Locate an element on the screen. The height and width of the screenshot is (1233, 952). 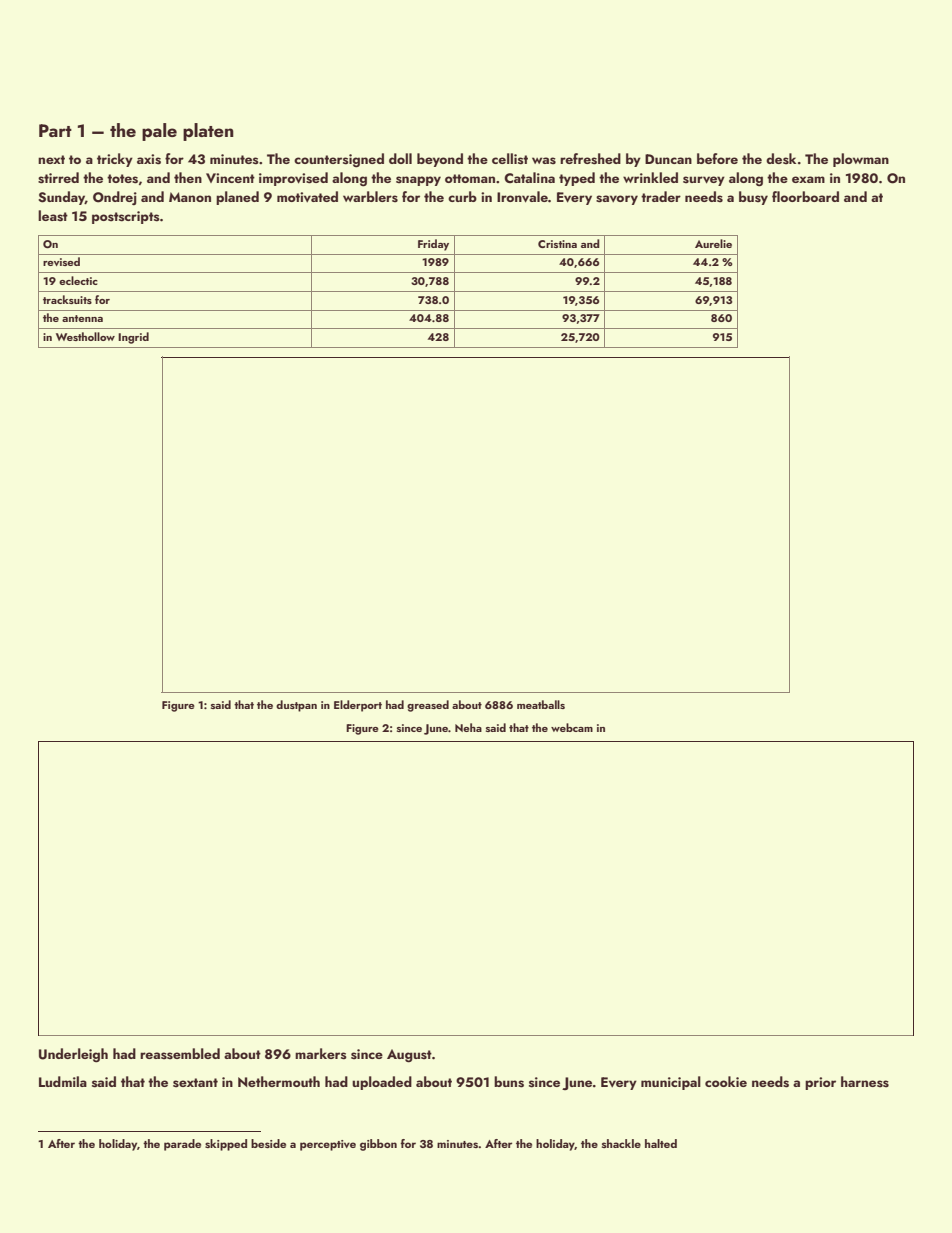
dustpan is located at coordinates (296, 706).
